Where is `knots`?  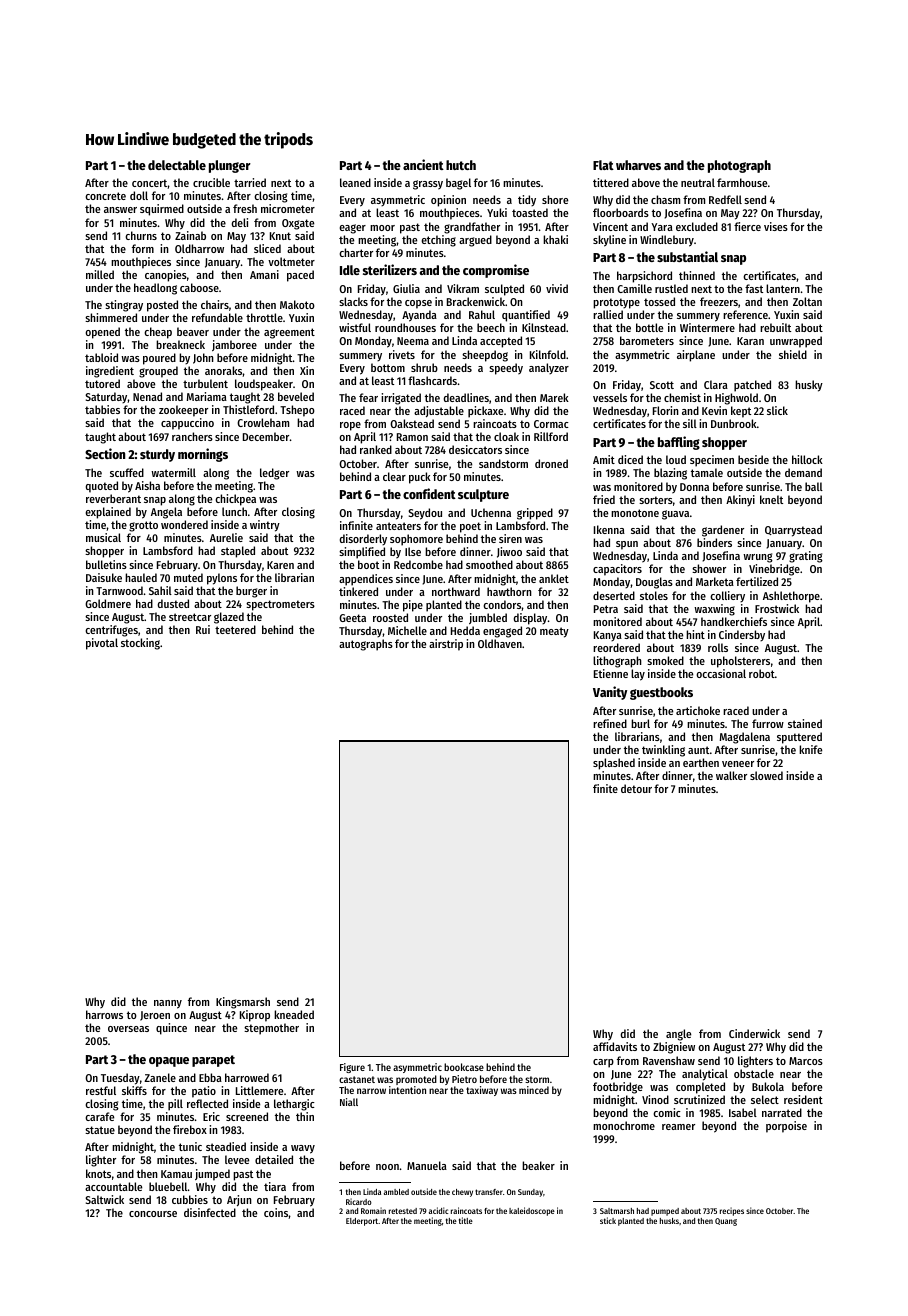
knots is located at coordinates (98, 1173).
